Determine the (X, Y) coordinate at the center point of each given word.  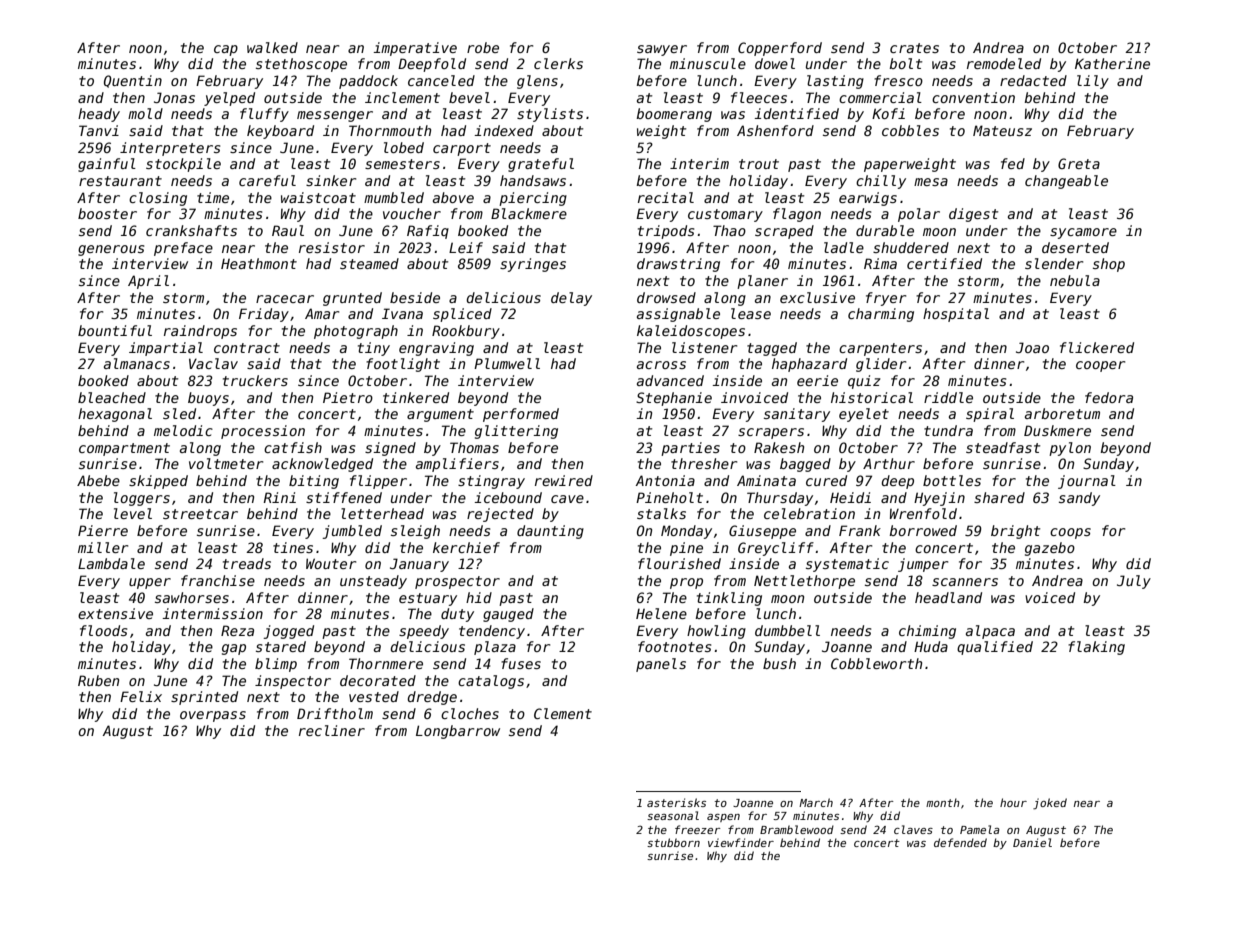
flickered (1097, 347)
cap (226, 50)
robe (483, 47)
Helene (661, 613)
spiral (990, 415)
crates (914, 48)
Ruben (98, 680)
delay (571, 299)
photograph (356, 332)
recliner (332, 730)
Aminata (766, 480)
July (1134, 582)
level (133, 513)
